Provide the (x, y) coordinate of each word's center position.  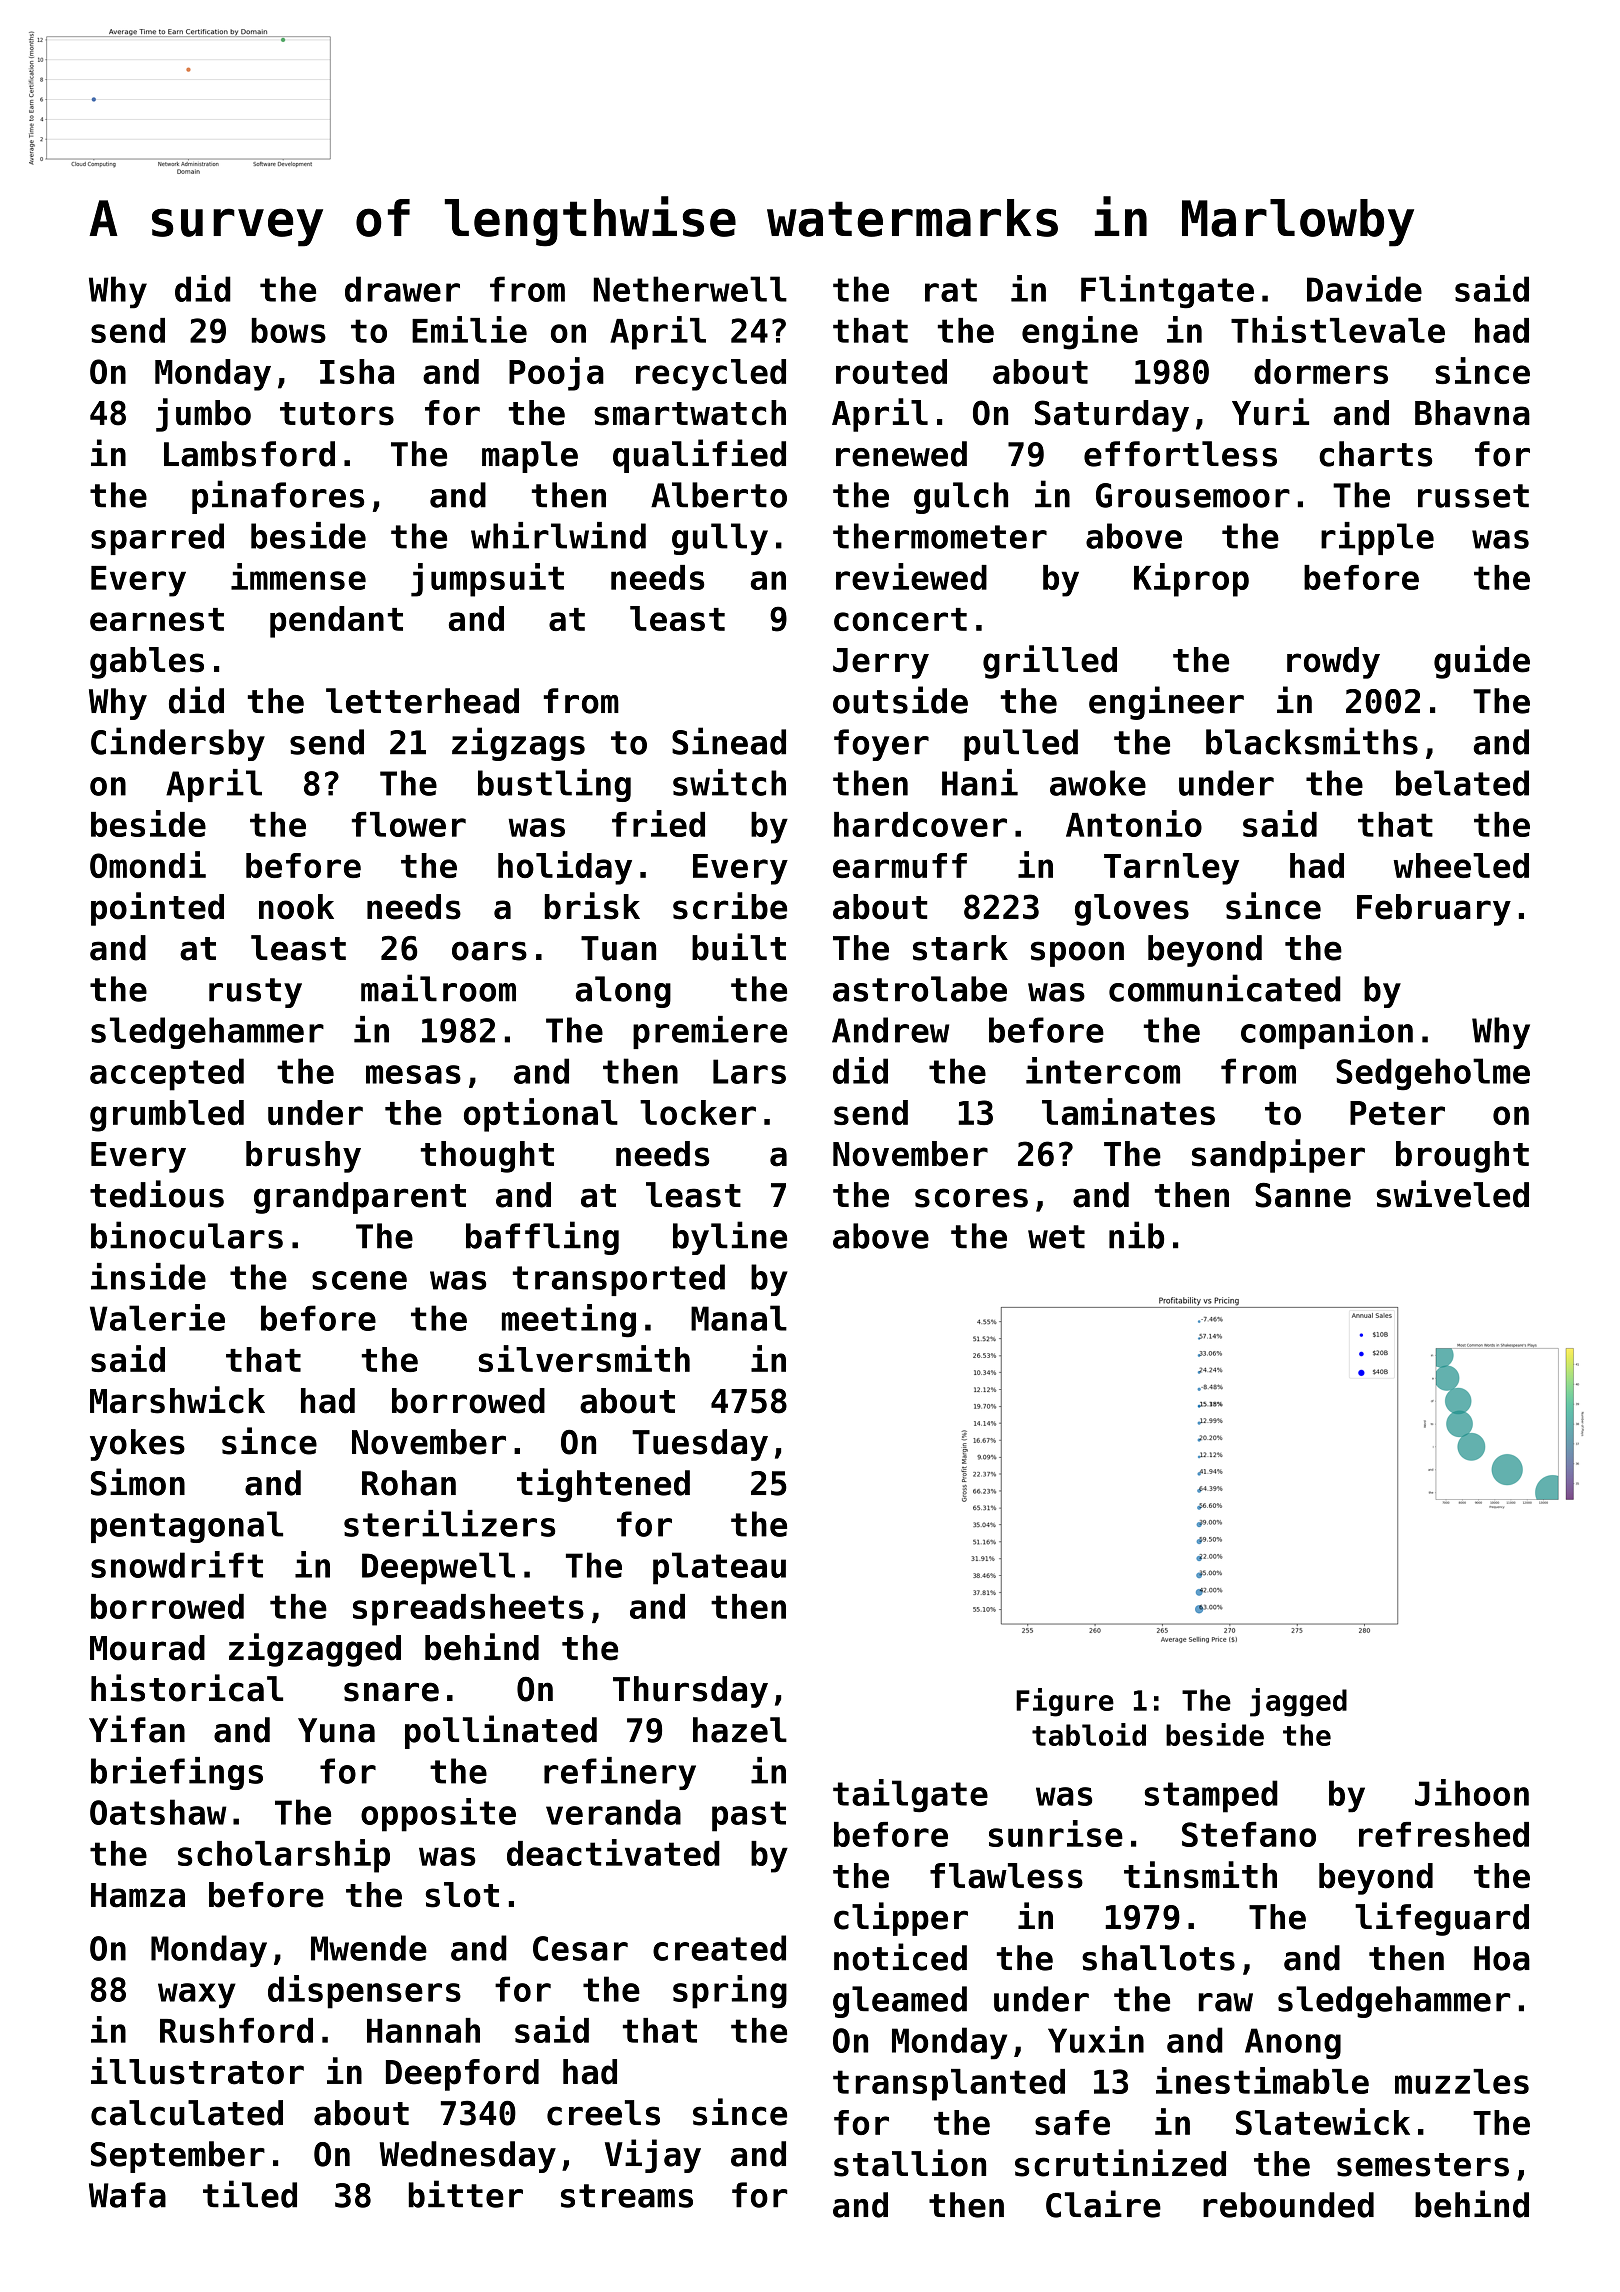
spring (730, 1992)
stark (960, 948)
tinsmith (1200, 1875)
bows (289, 330)
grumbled (167, 1116)
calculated (187, 2113)
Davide (1364, 288)
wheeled (1461, 865)
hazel (740, 1730)
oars (489, 951)
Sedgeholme (1433, 1074)
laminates (1128, 1111)
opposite (438, 1815)
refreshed (1444, 1834)
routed (891, 371)
